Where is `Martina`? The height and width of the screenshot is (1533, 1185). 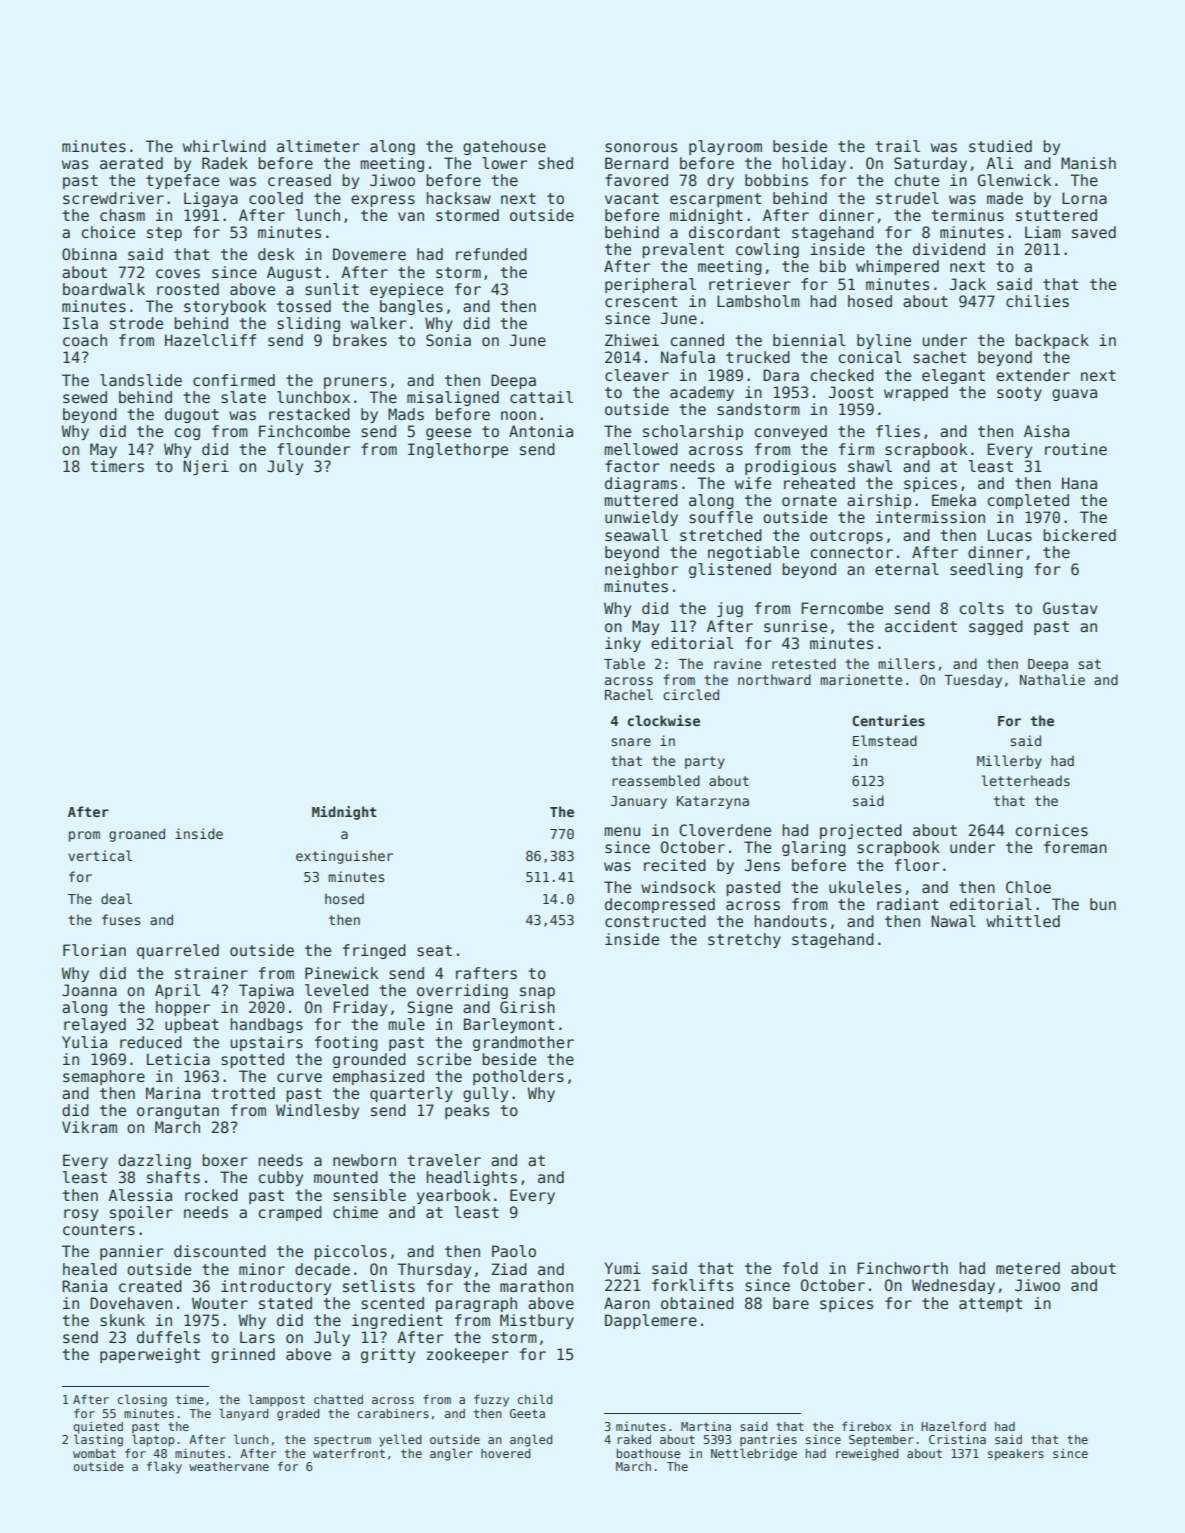 Martina is located at coordinates (706, 1426).
